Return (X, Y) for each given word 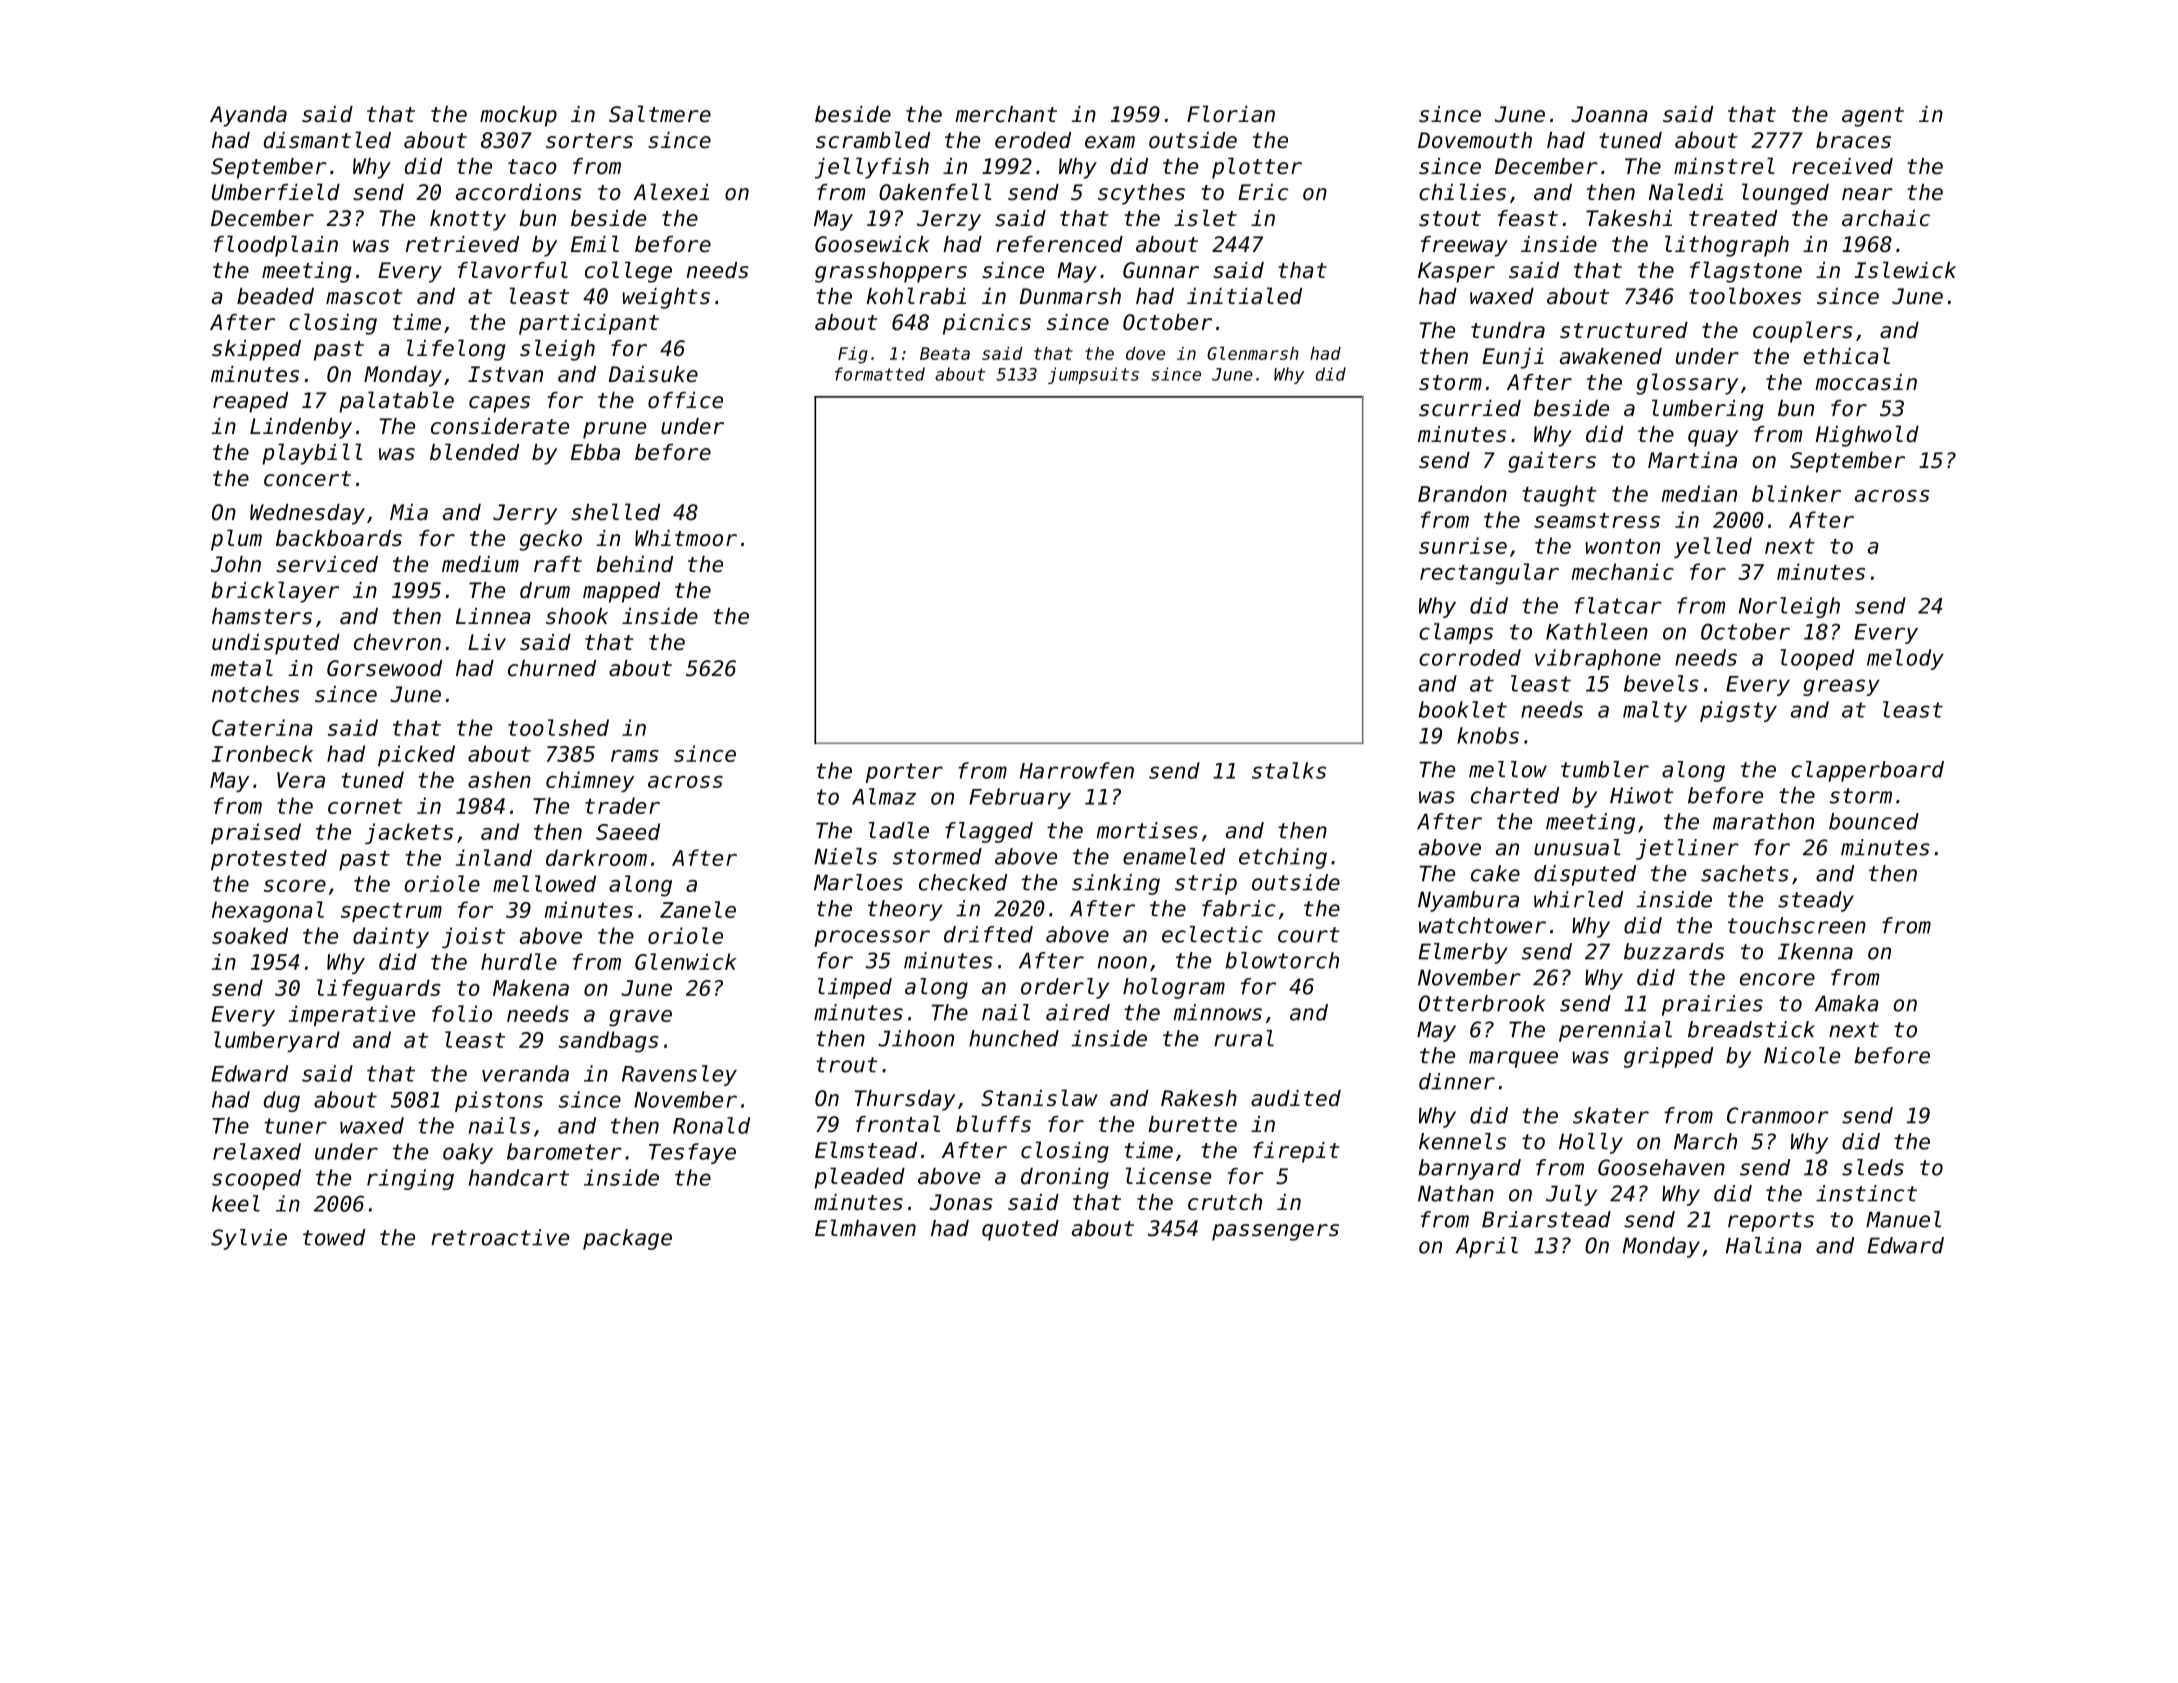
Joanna (1609, 114)
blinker (1796, 493)
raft (558, 564)
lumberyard (277, 1041)
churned (552, 668)
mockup (518, 116)
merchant (1006, 114)
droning (1065, 1178)
